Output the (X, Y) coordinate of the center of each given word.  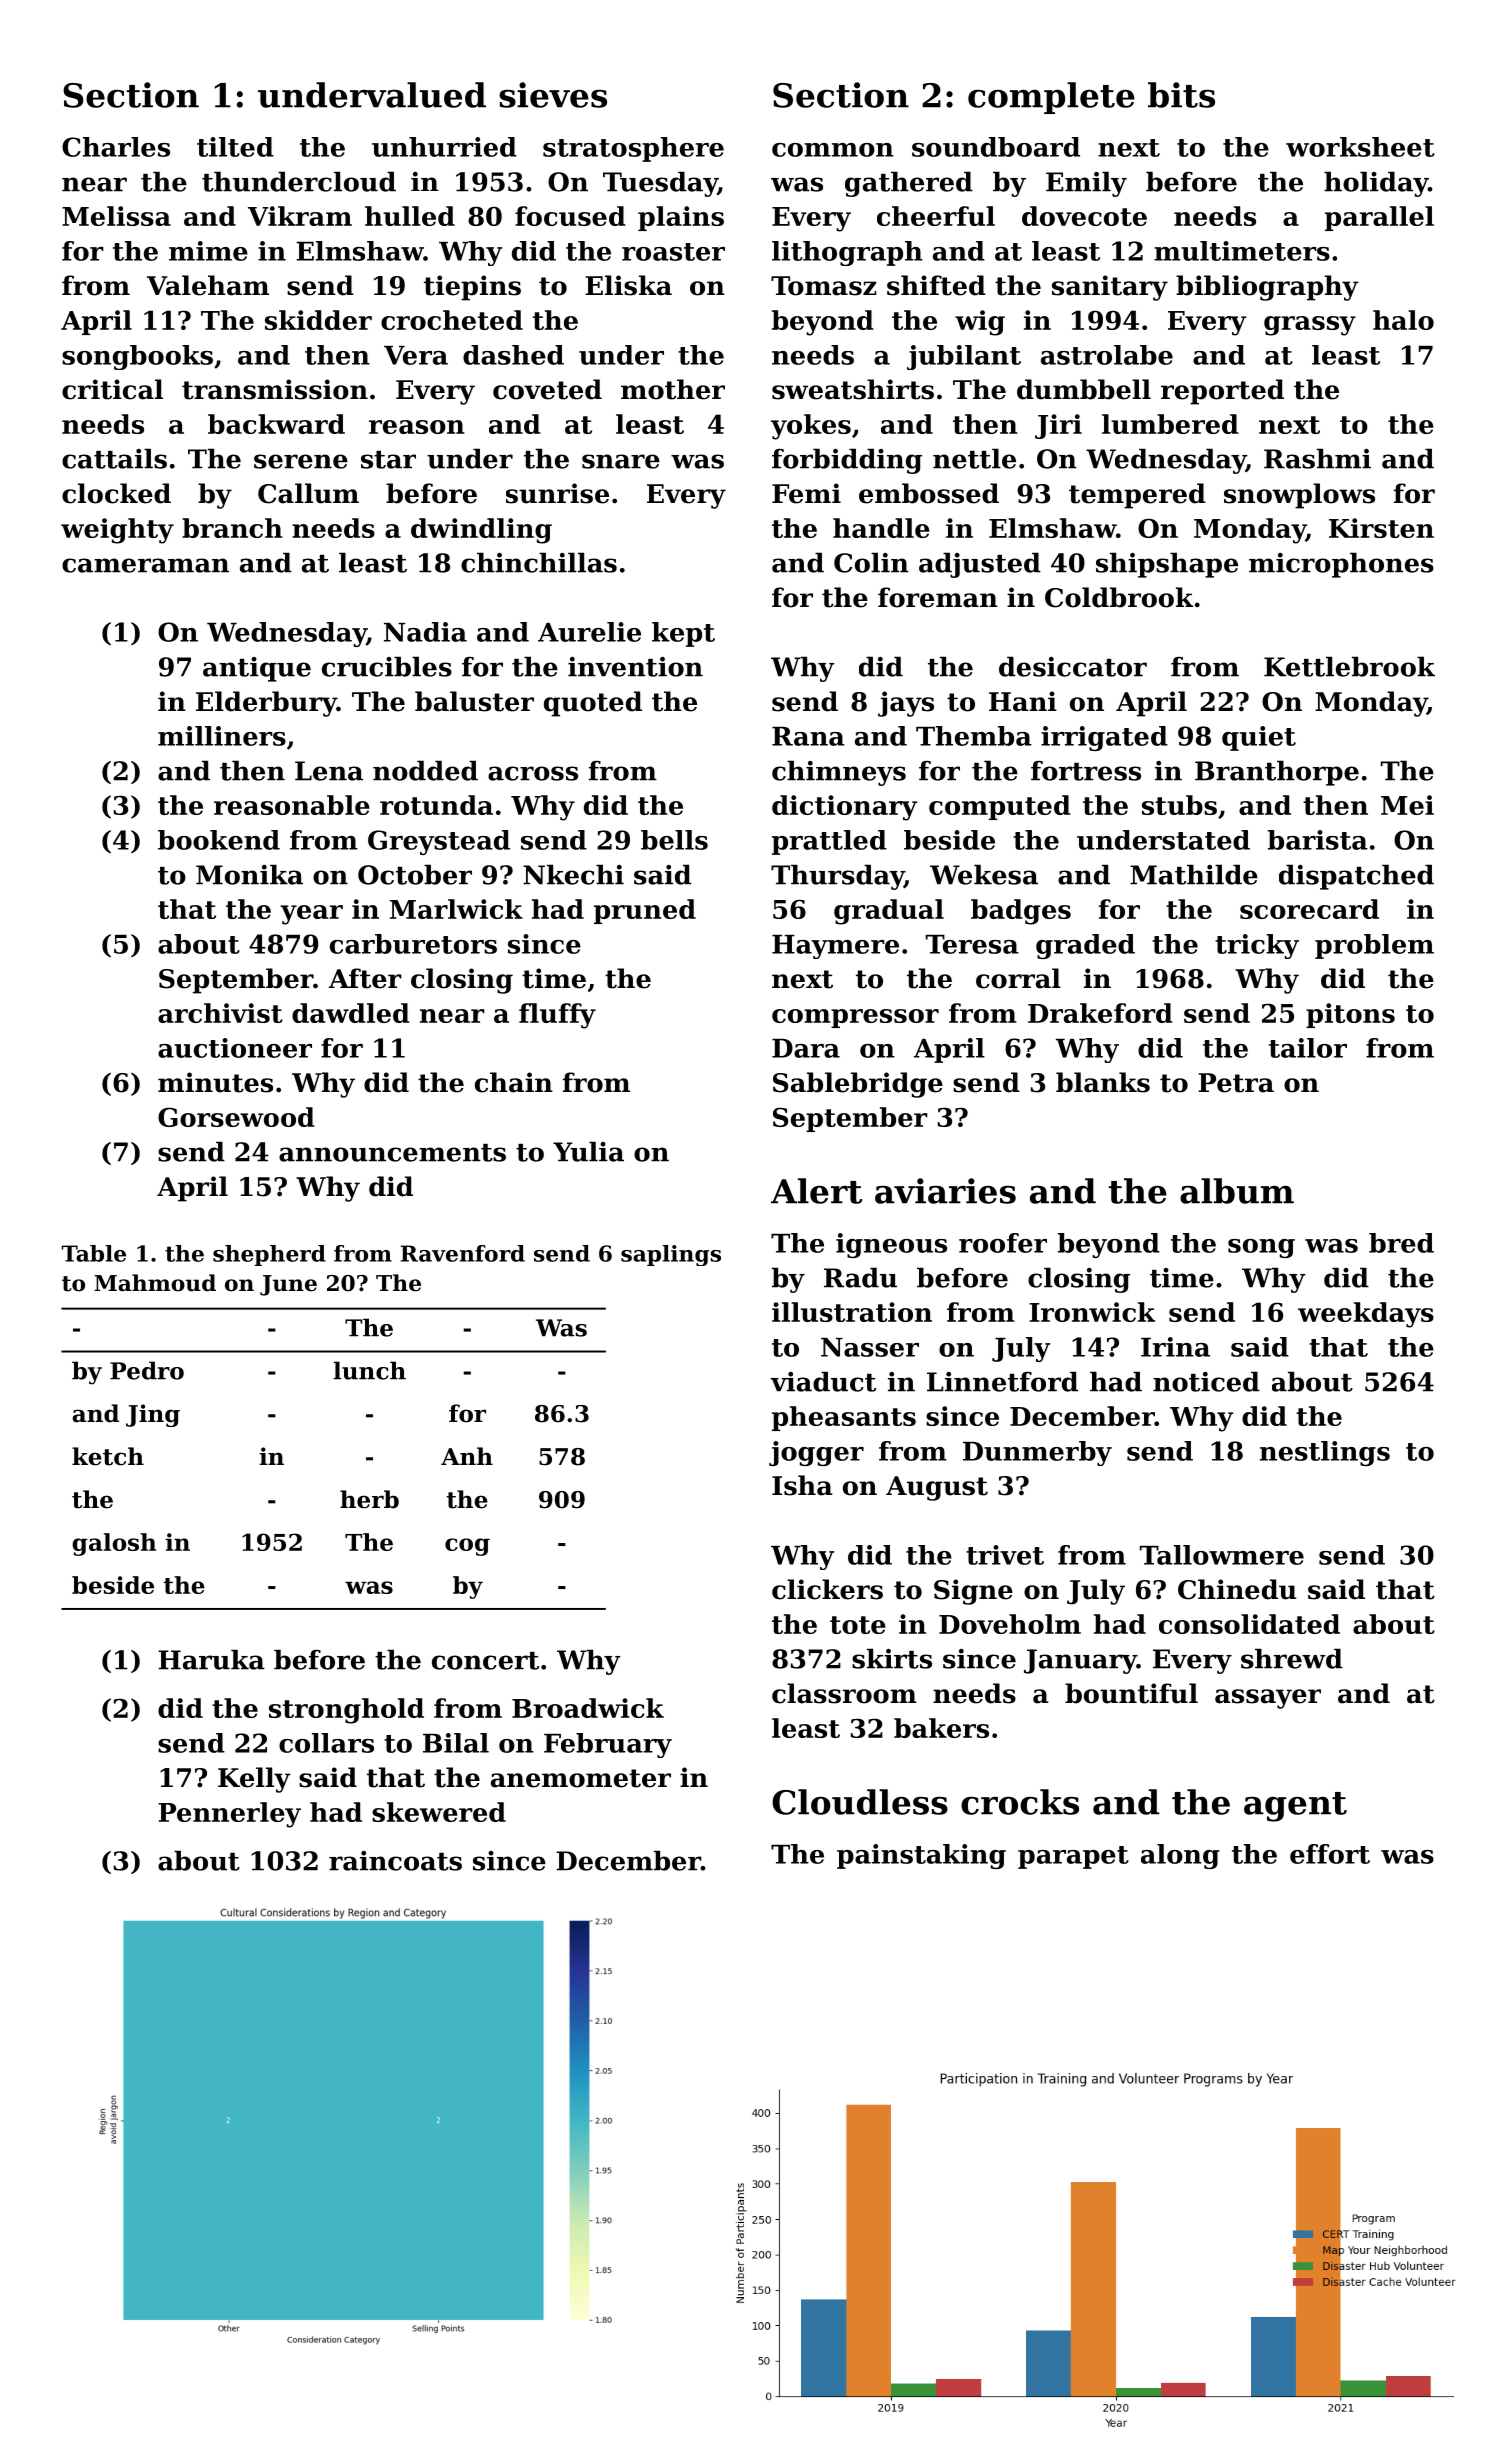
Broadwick (588, 1708)
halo (1403, 320)
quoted (593, 704)
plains (681, 218)
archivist (220, 1013)
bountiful (1131, 1693)
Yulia (588, 1151)
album (1237, 1191)
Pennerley (229, 1815)
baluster (474, 701)
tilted (235, 147)
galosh (114, 1544)
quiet (1259, 738)
